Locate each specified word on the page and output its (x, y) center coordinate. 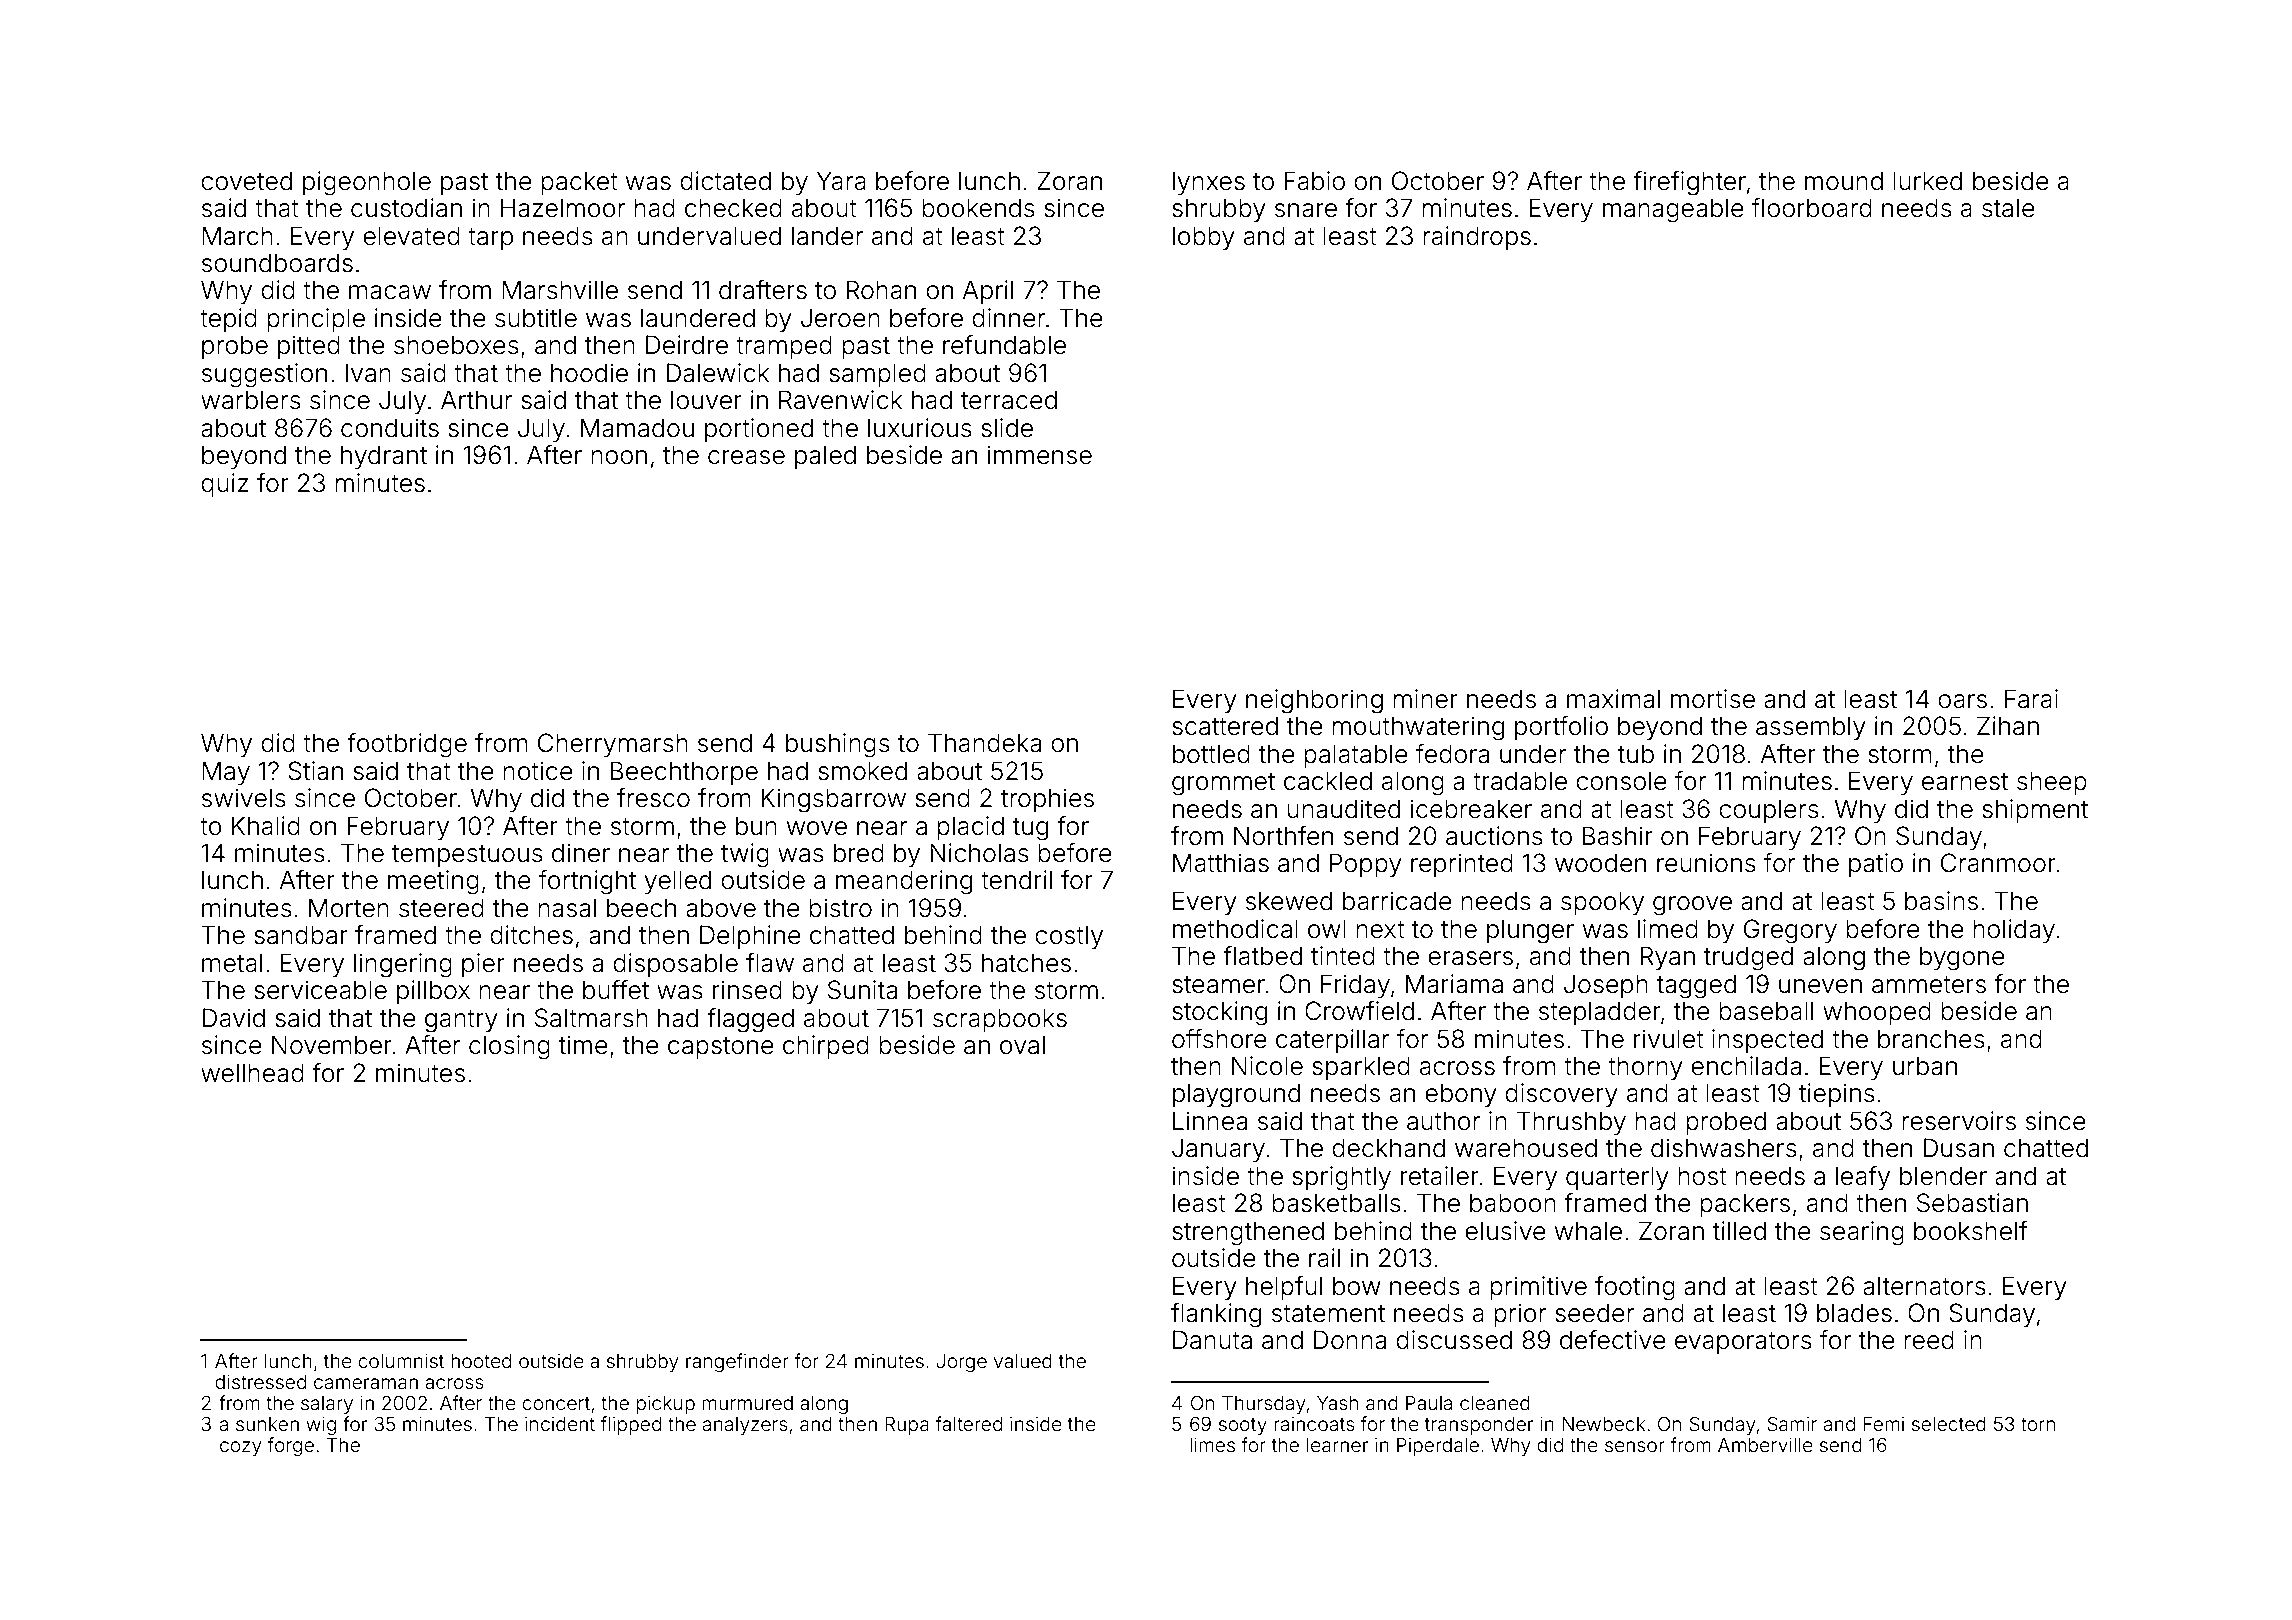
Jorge (962, 1363)
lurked (1927, 181)
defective (1613, 1340)
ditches (531, 935)
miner (1425, 699)
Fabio (1314, 181)
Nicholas (979, 853)
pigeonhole (367, 183)
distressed (260, 1381)
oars (1962, 701)
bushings (838, 745)
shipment (2035, 811)
